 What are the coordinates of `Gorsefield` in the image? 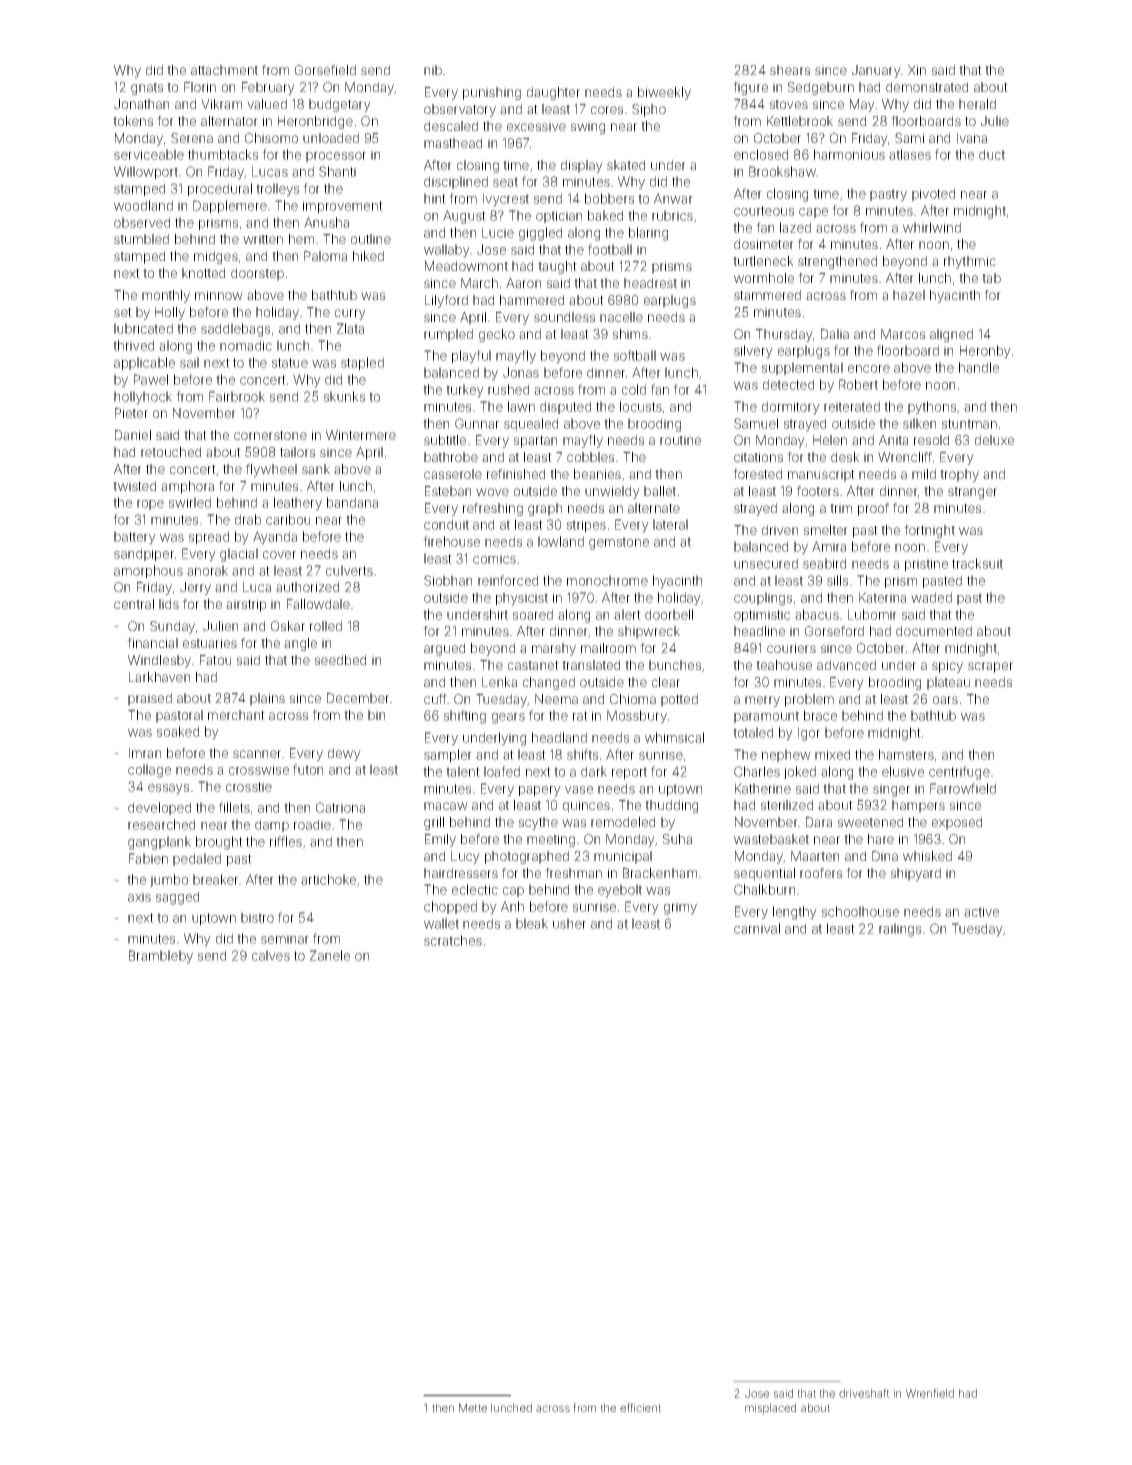 It's located at (325, 70).
